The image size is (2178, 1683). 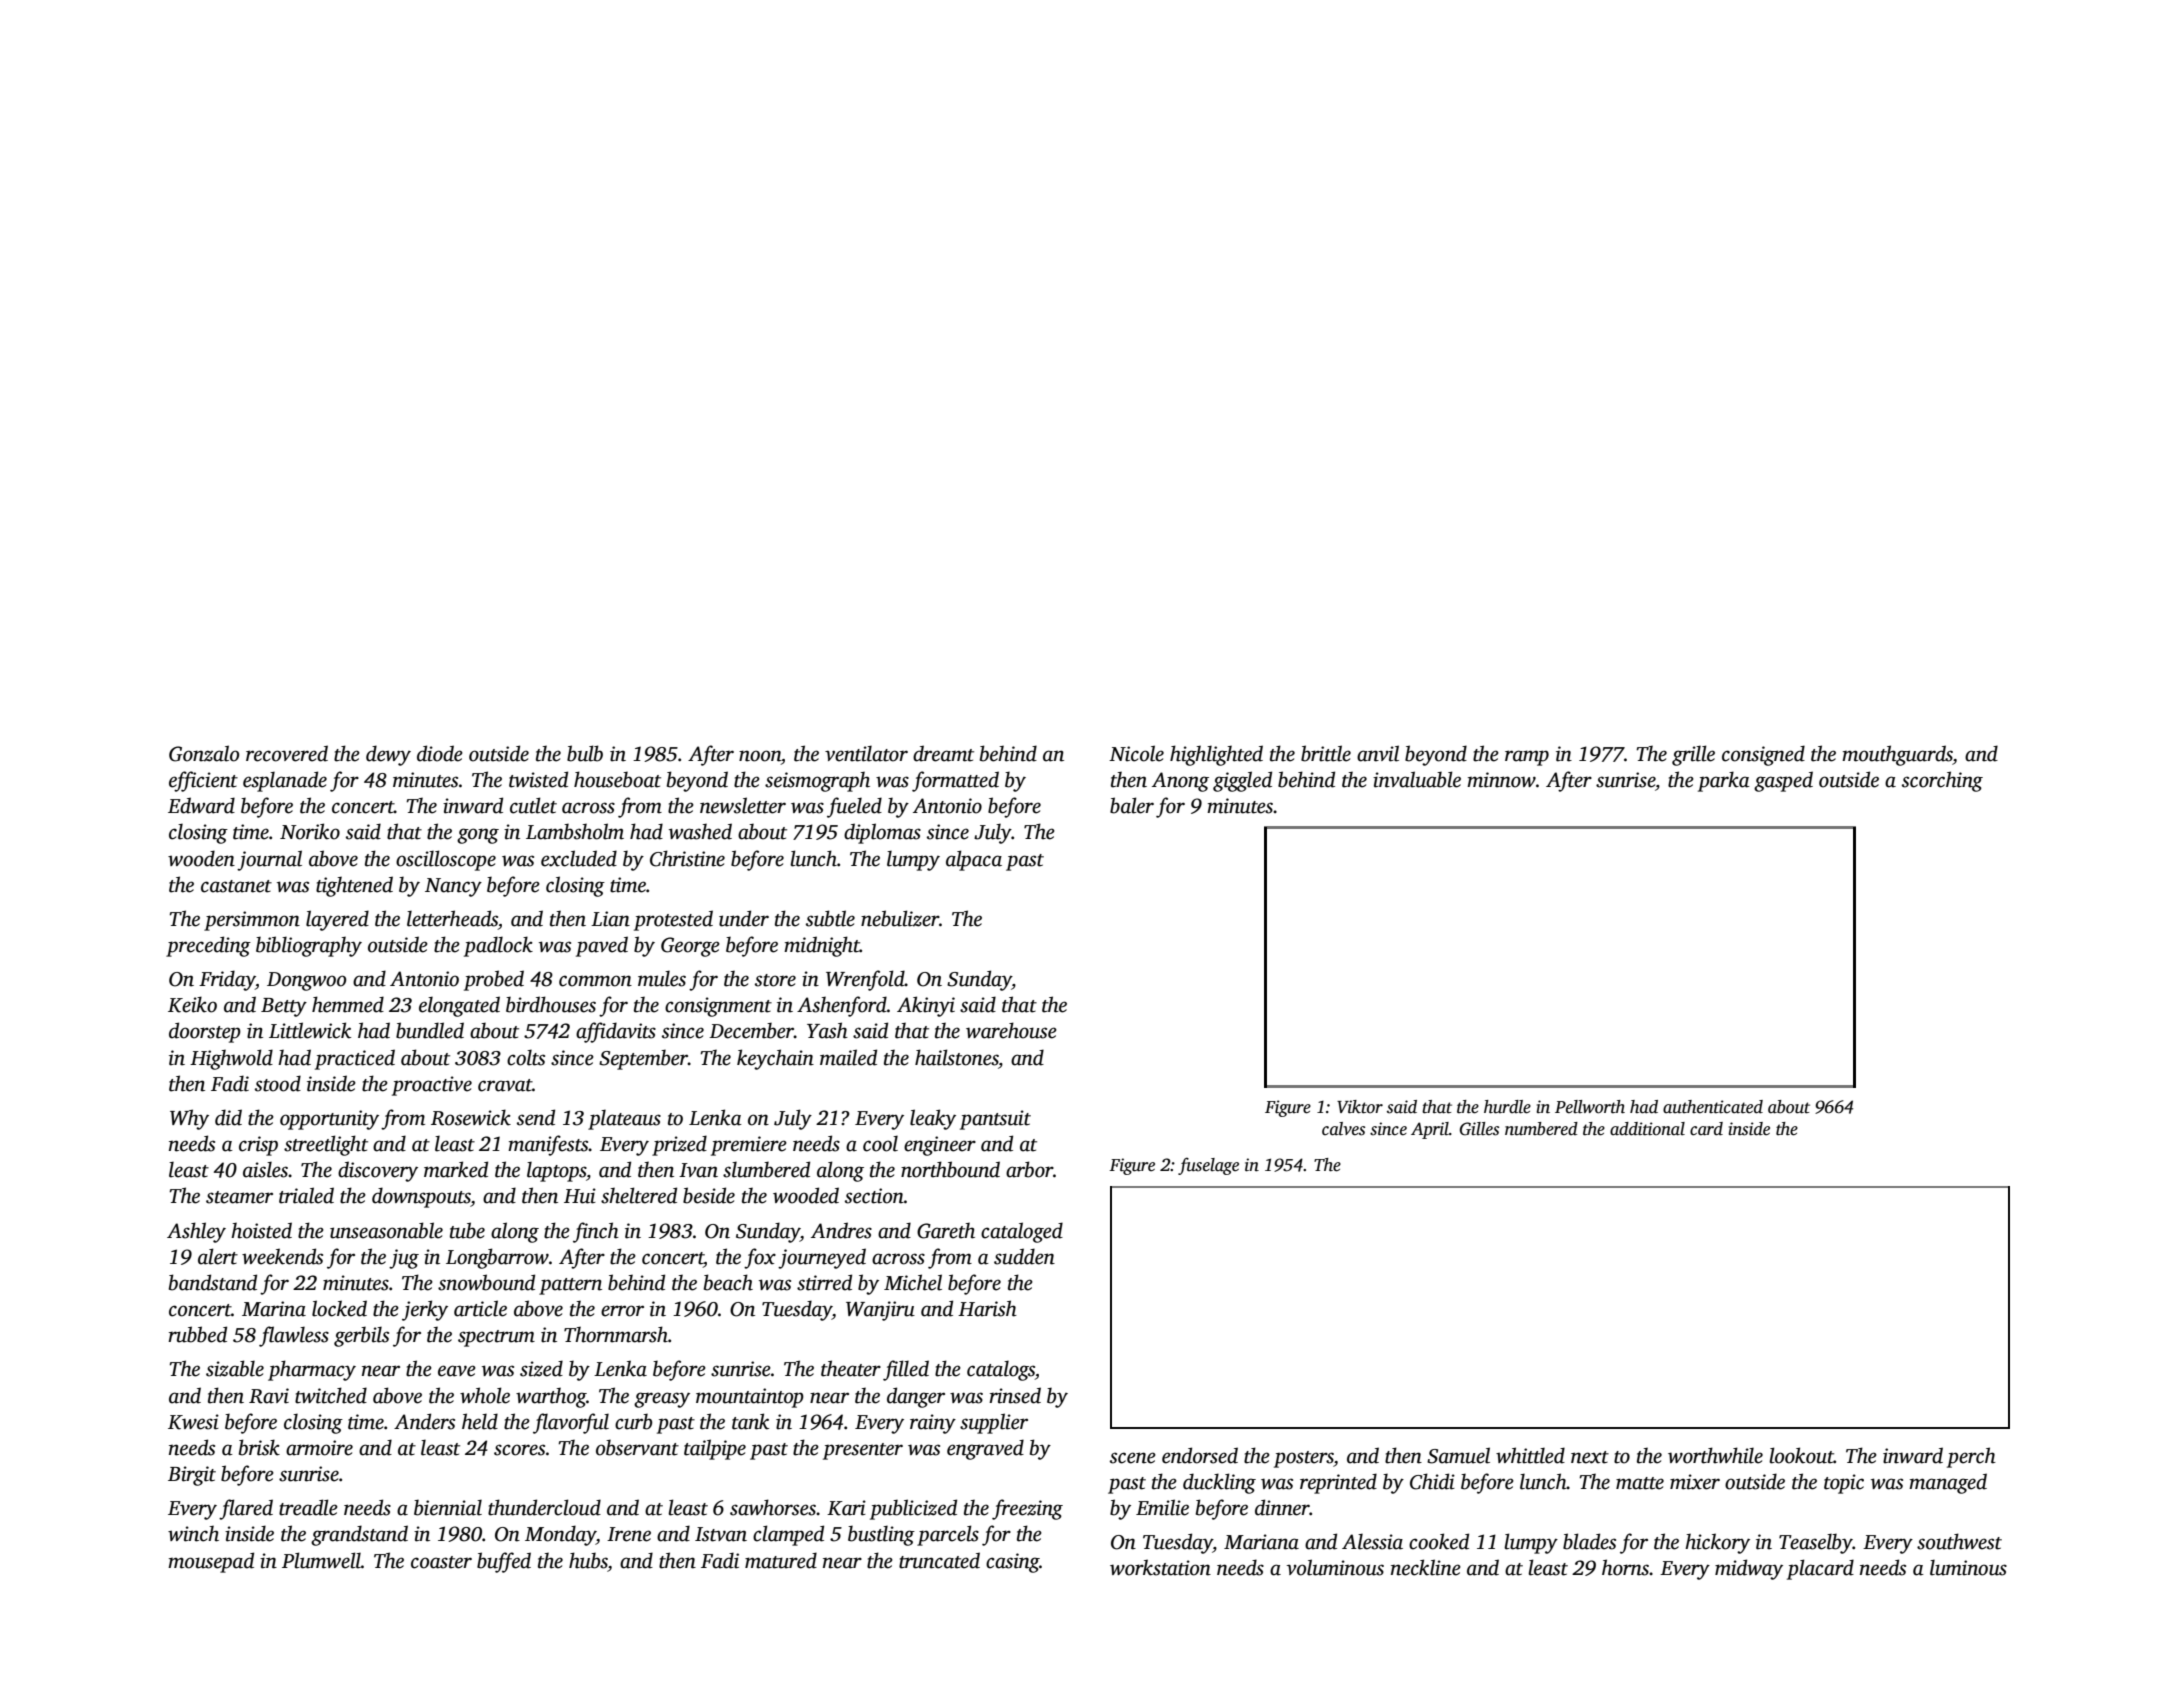 What do you see at coordinates (1208, 1166) in the screenshot?
I see `fuselage` at bounding box center [1208, 1166].
